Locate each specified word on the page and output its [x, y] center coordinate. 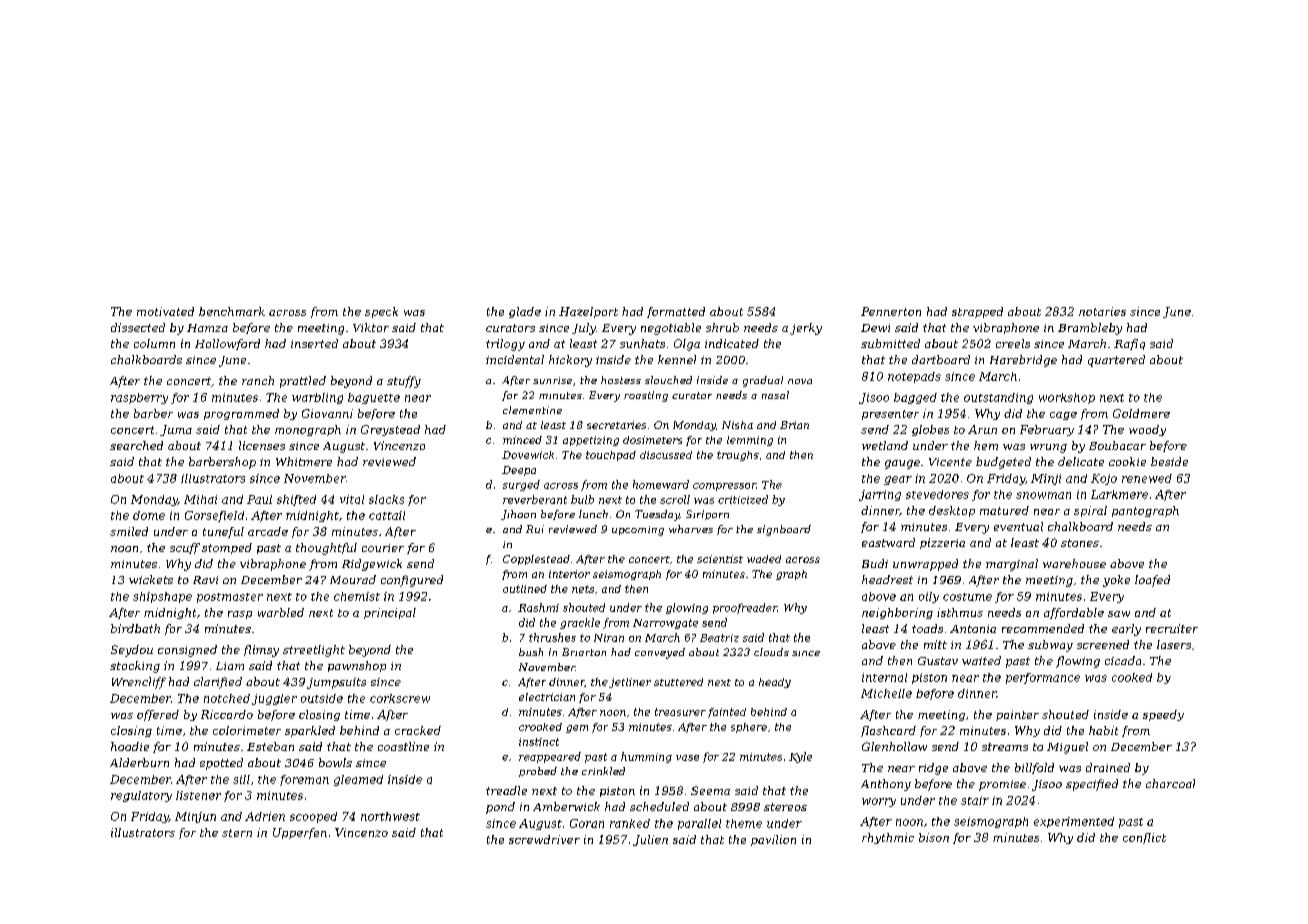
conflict [1144, 838]
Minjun [195, 817]
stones [1080, 543]
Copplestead [536, 560]
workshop [1067, 398]
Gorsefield [214, 516]
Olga [687, 345]
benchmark [232, 311]
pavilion [773, 840]
